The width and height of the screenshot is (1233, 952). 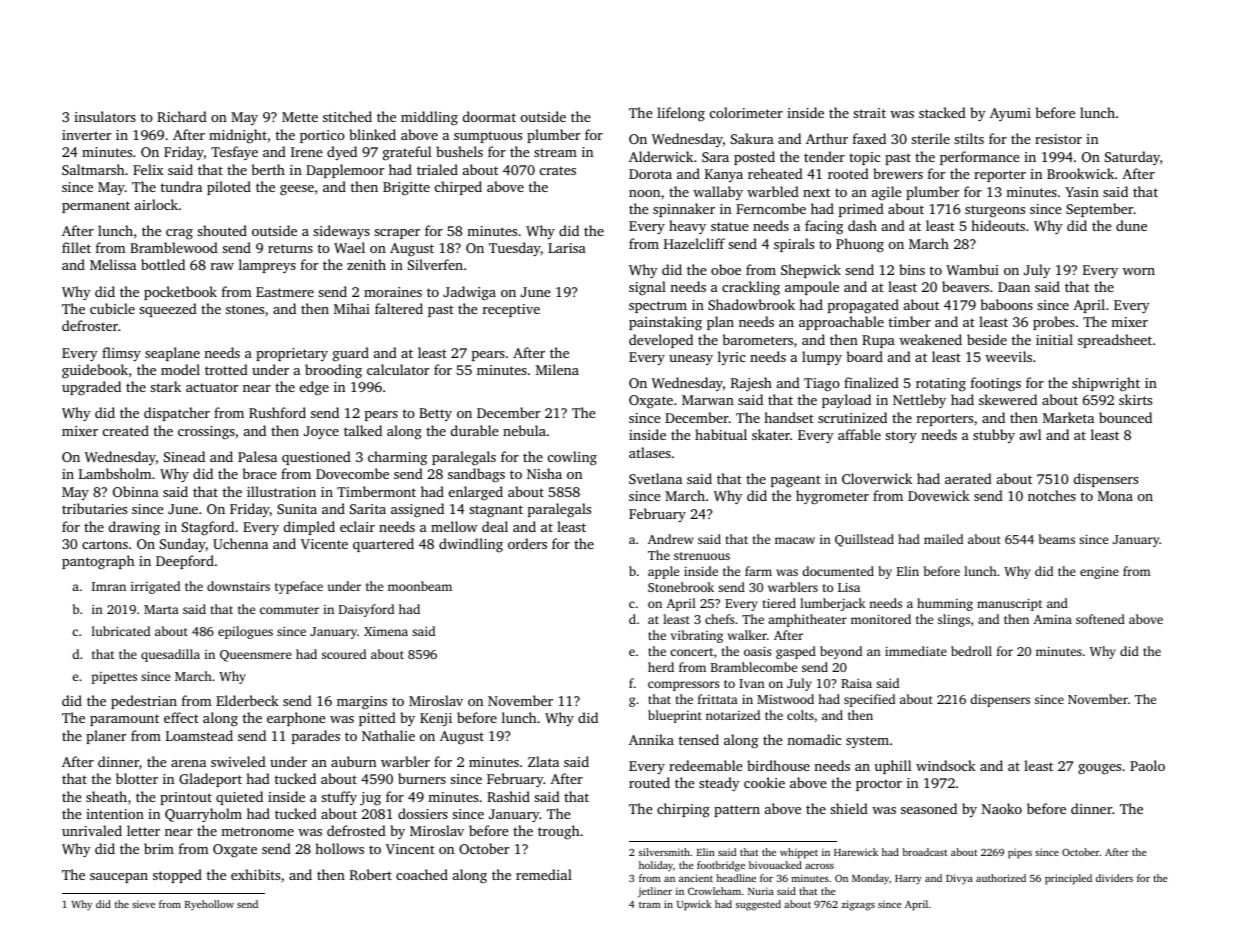 I want to click on pageant, so click(x=796, y=481).
